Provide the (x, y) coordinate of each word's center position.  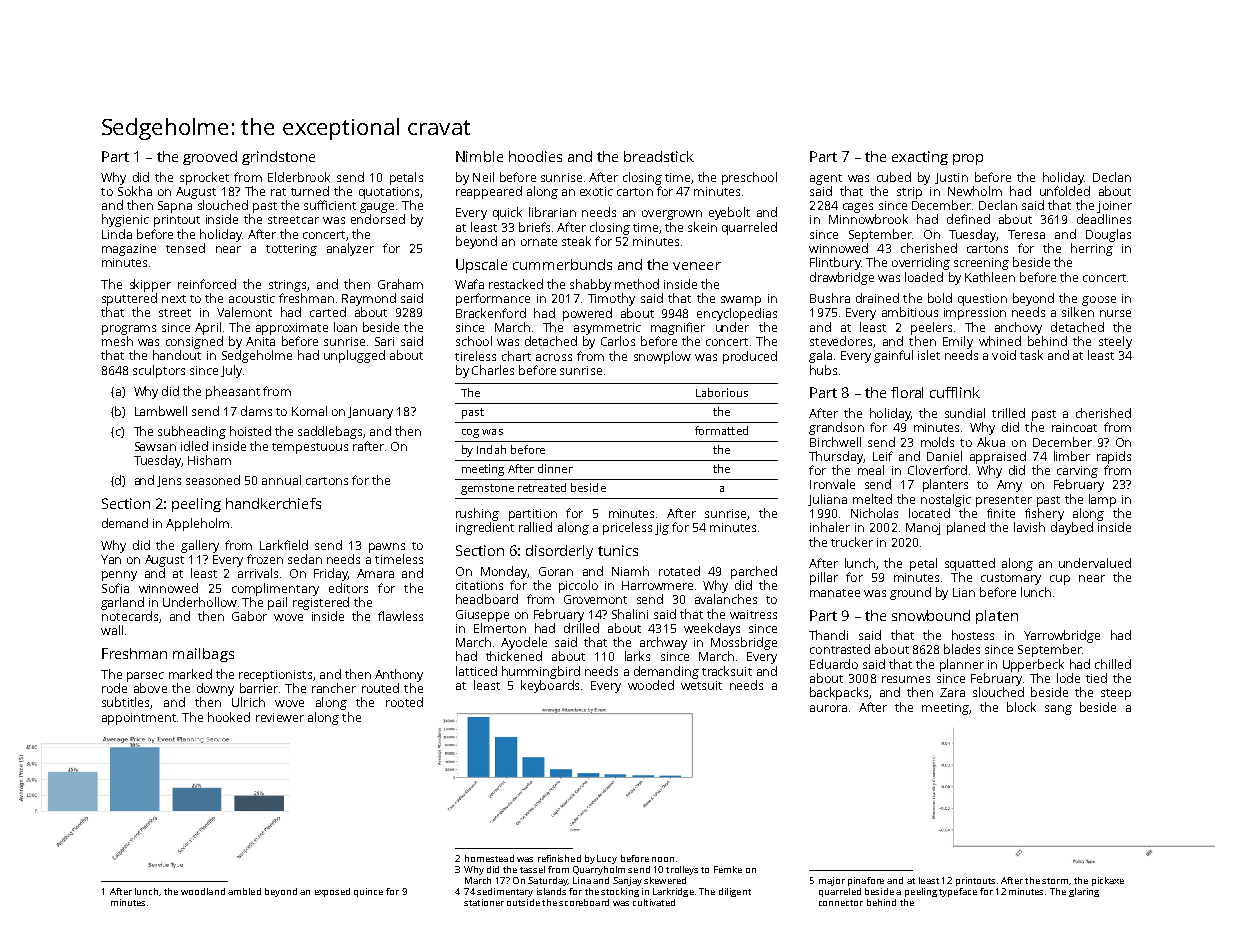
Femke (728, 869)
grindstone (278, 158)
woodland (203, 891)
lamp (1102, 500)
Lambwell (161, 411)
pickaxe (1108, 881)
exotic (596, 191)
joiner (1114, 207)
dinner (555, 468)
